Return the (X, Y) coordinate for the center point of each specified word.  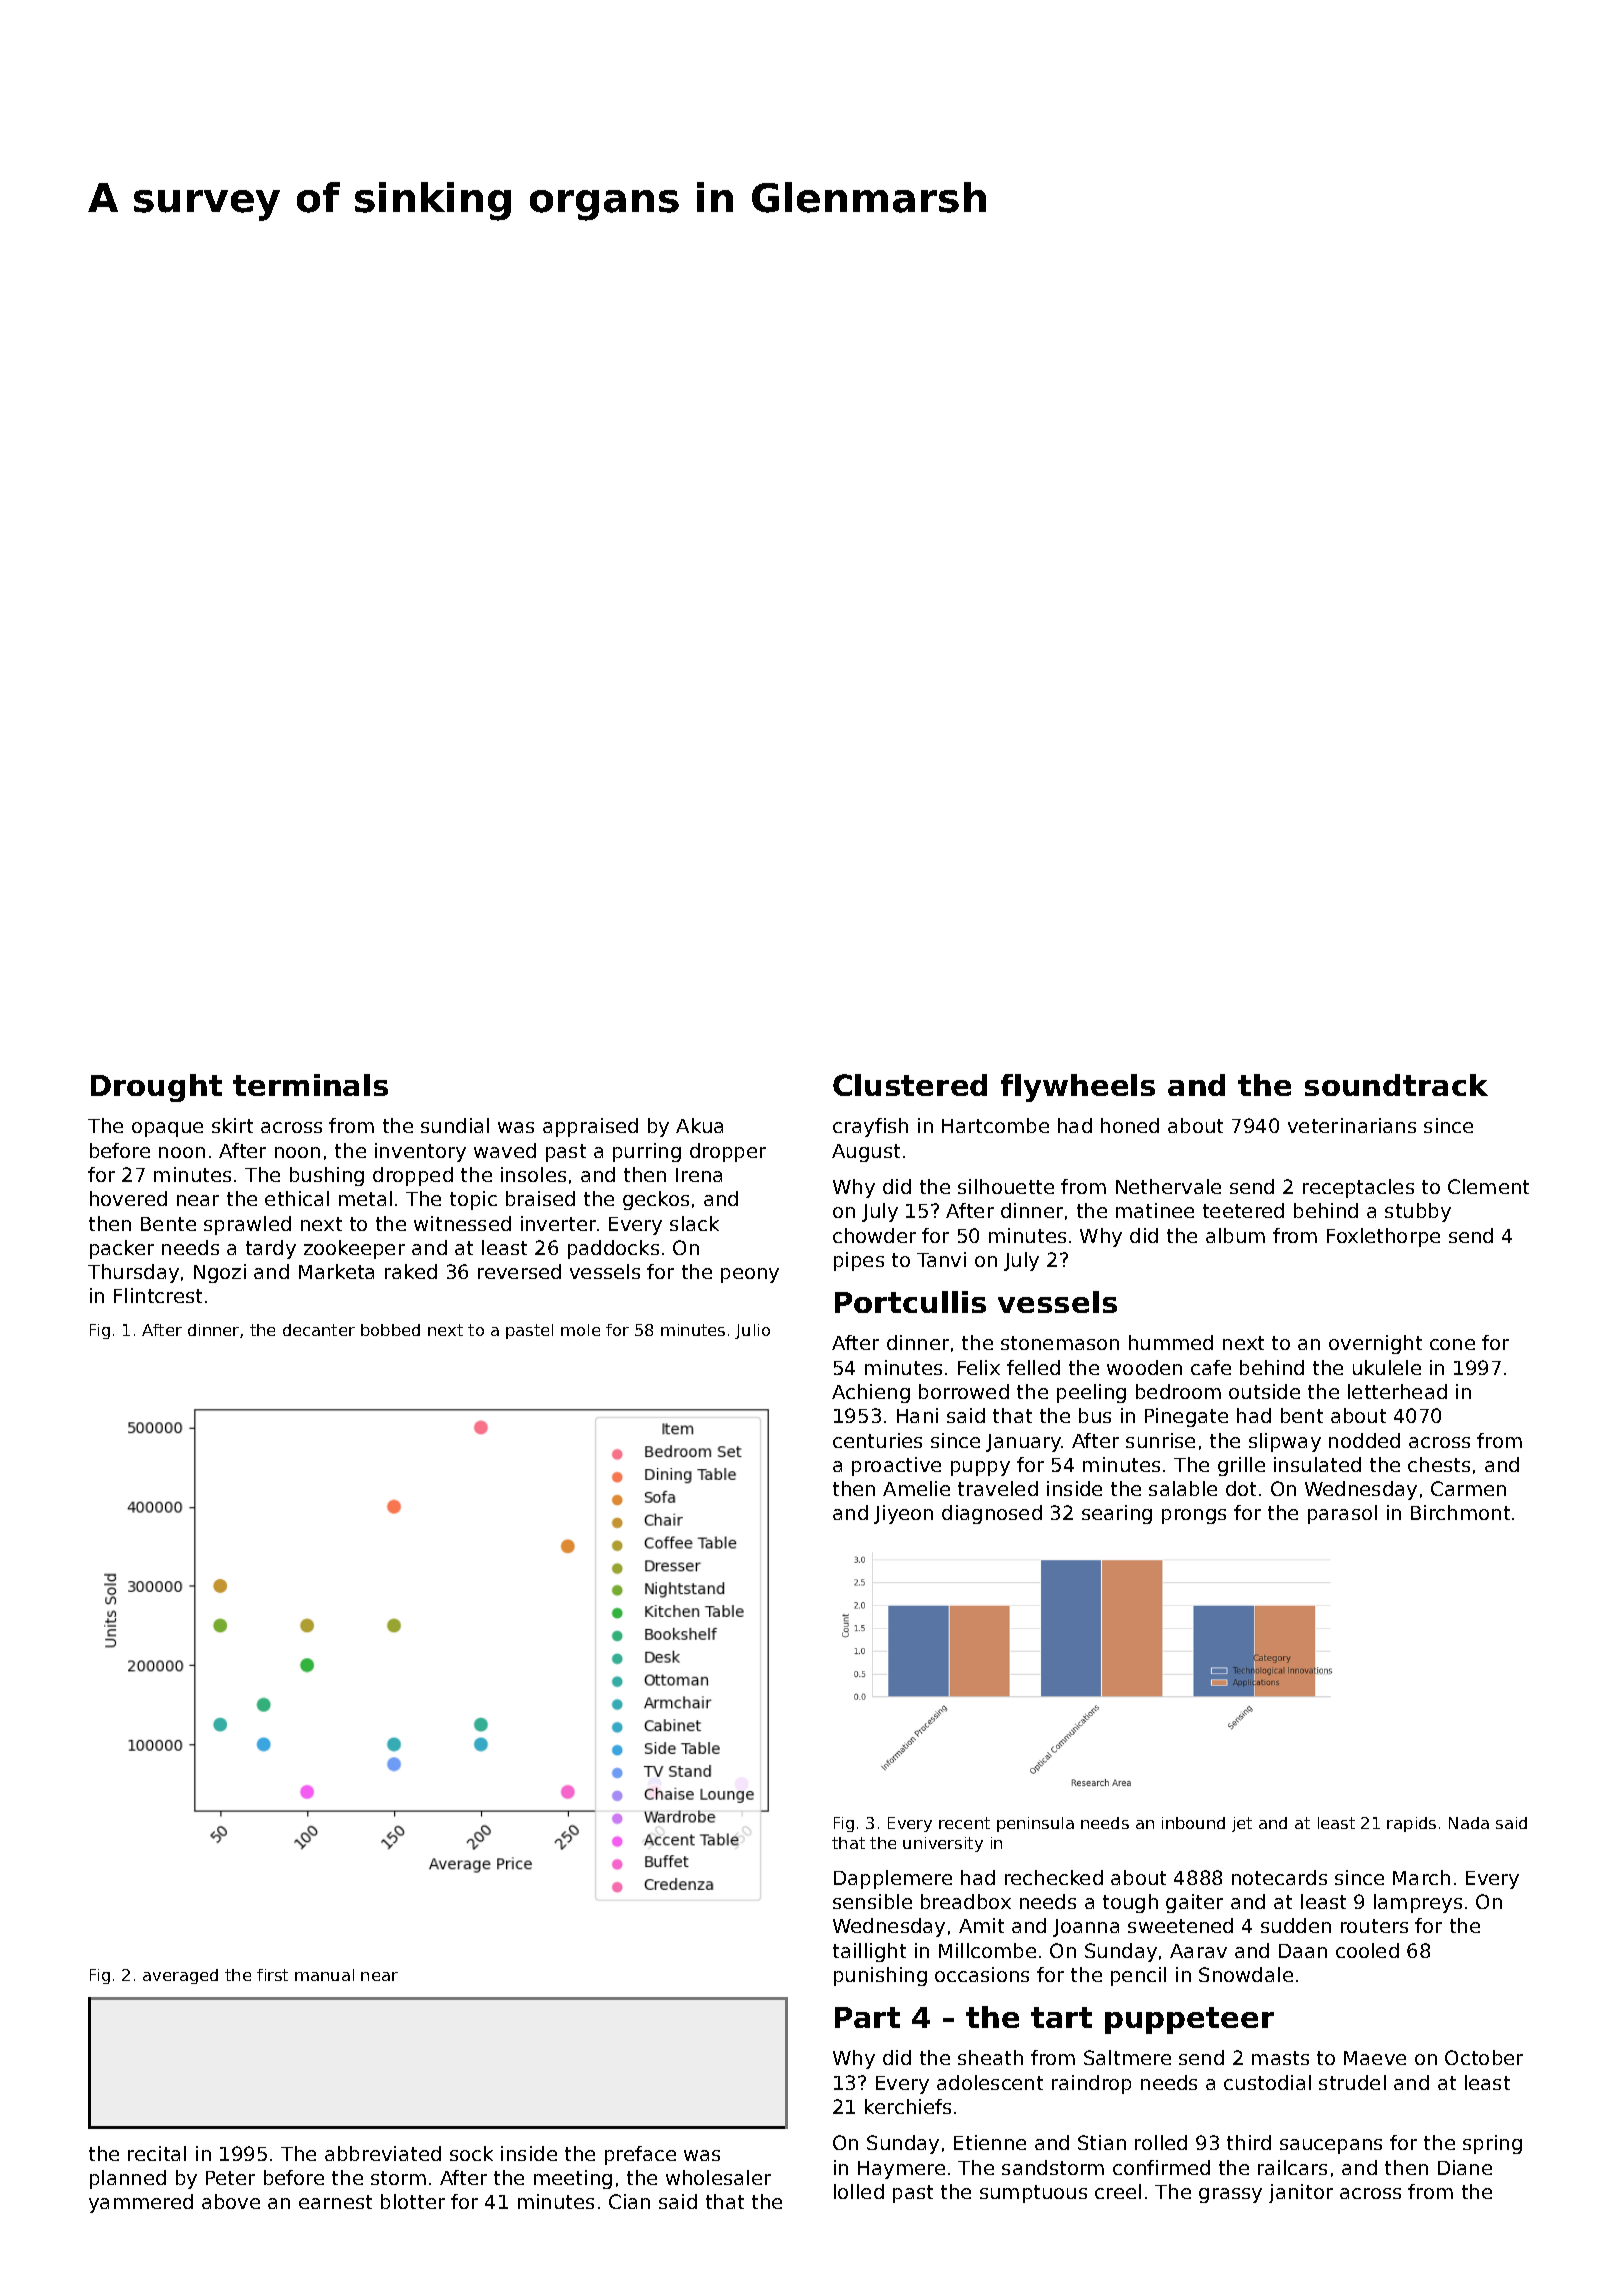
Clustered (910, 1085)
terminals (310, 1085)
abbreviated (383, 2153)
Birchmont (1460, 1512)
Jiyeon (903, 1514)
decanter (319, 1330)
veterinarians (1352, 1125)
